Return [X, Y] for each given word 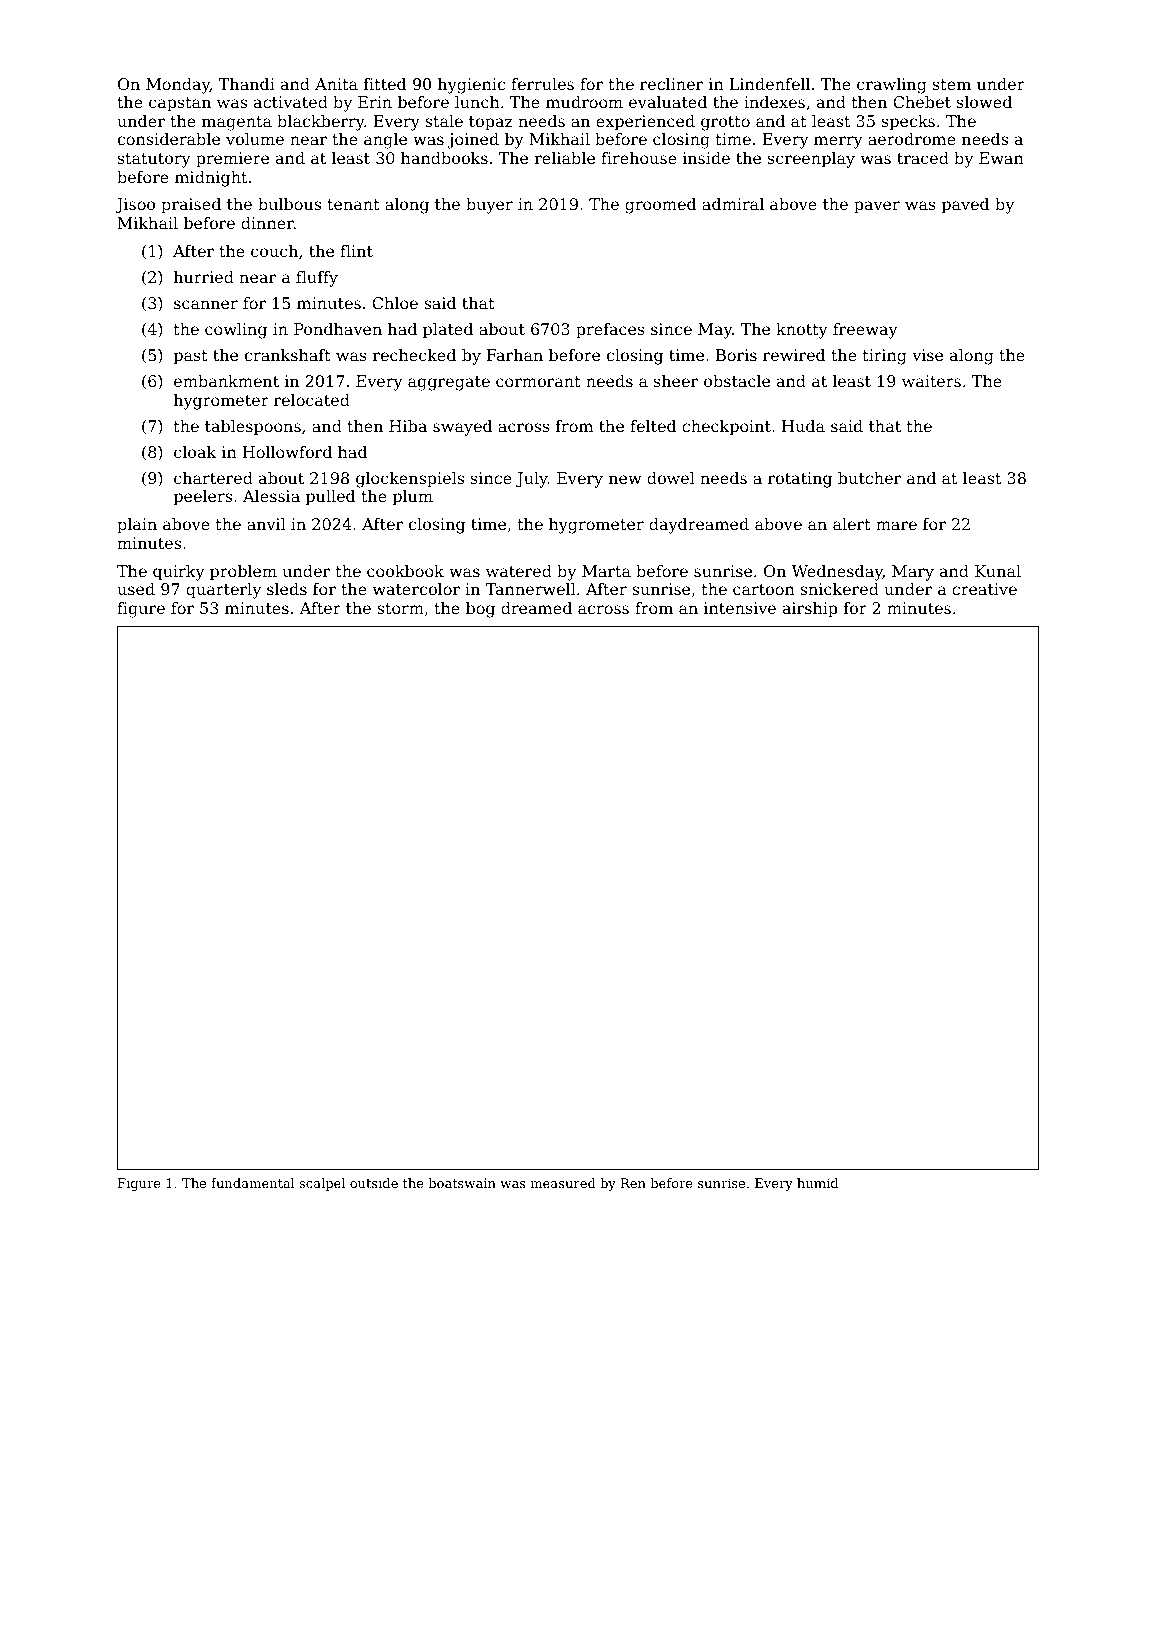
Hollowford [287, 452]
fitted [385, 84]
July [532, 480]
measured [563, 1183]
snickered [839, 589]
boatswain [462, 1183]
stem [952, 84]
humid [817, 1183]
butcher [869, 478]
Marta [606, 571]
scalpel [322, 1184]
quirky [179, 573]
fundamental [253, 1183]
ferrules [542, 84]
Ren [633, 1183]
